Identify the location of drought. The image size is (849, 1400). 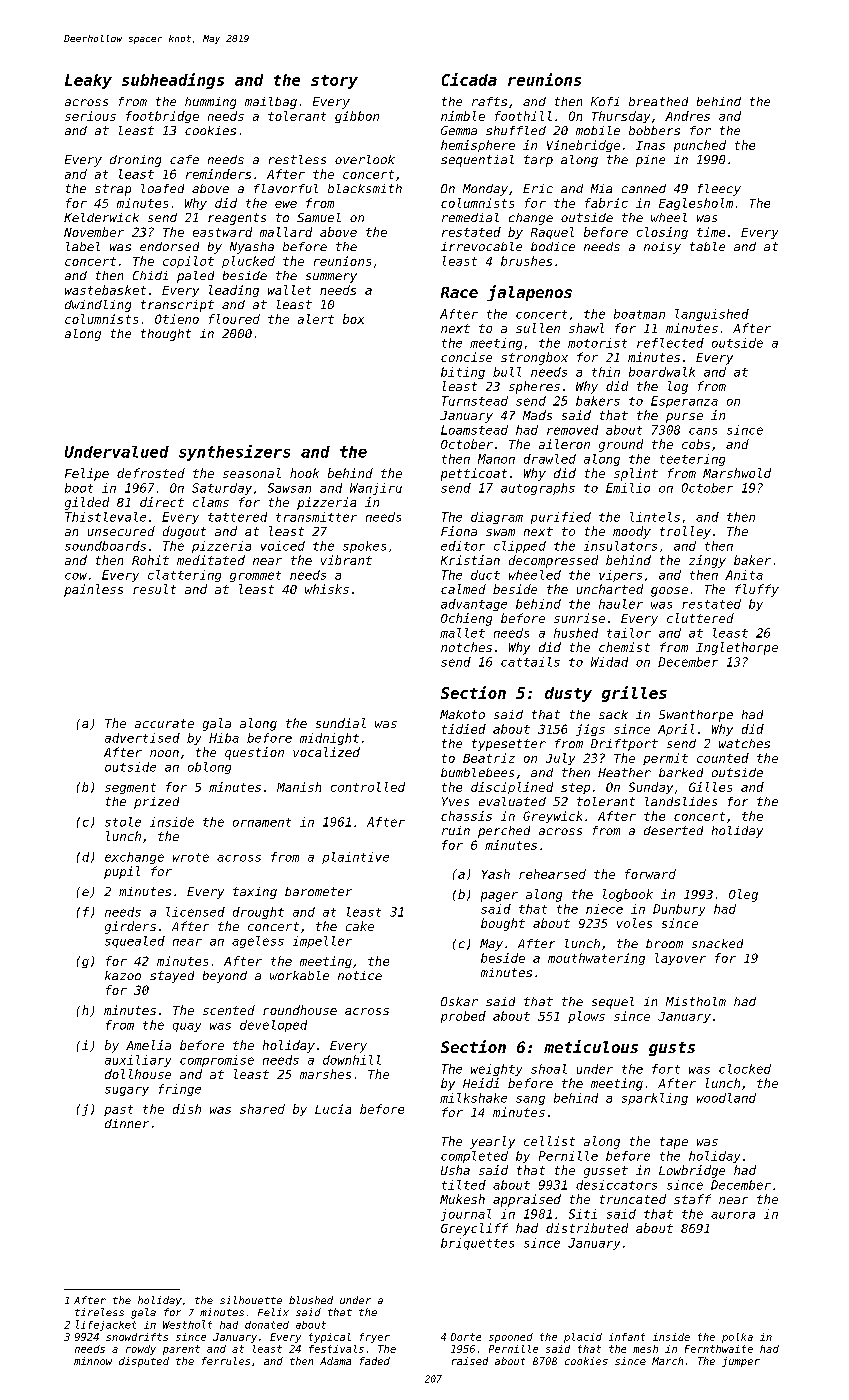
(258, 913).
